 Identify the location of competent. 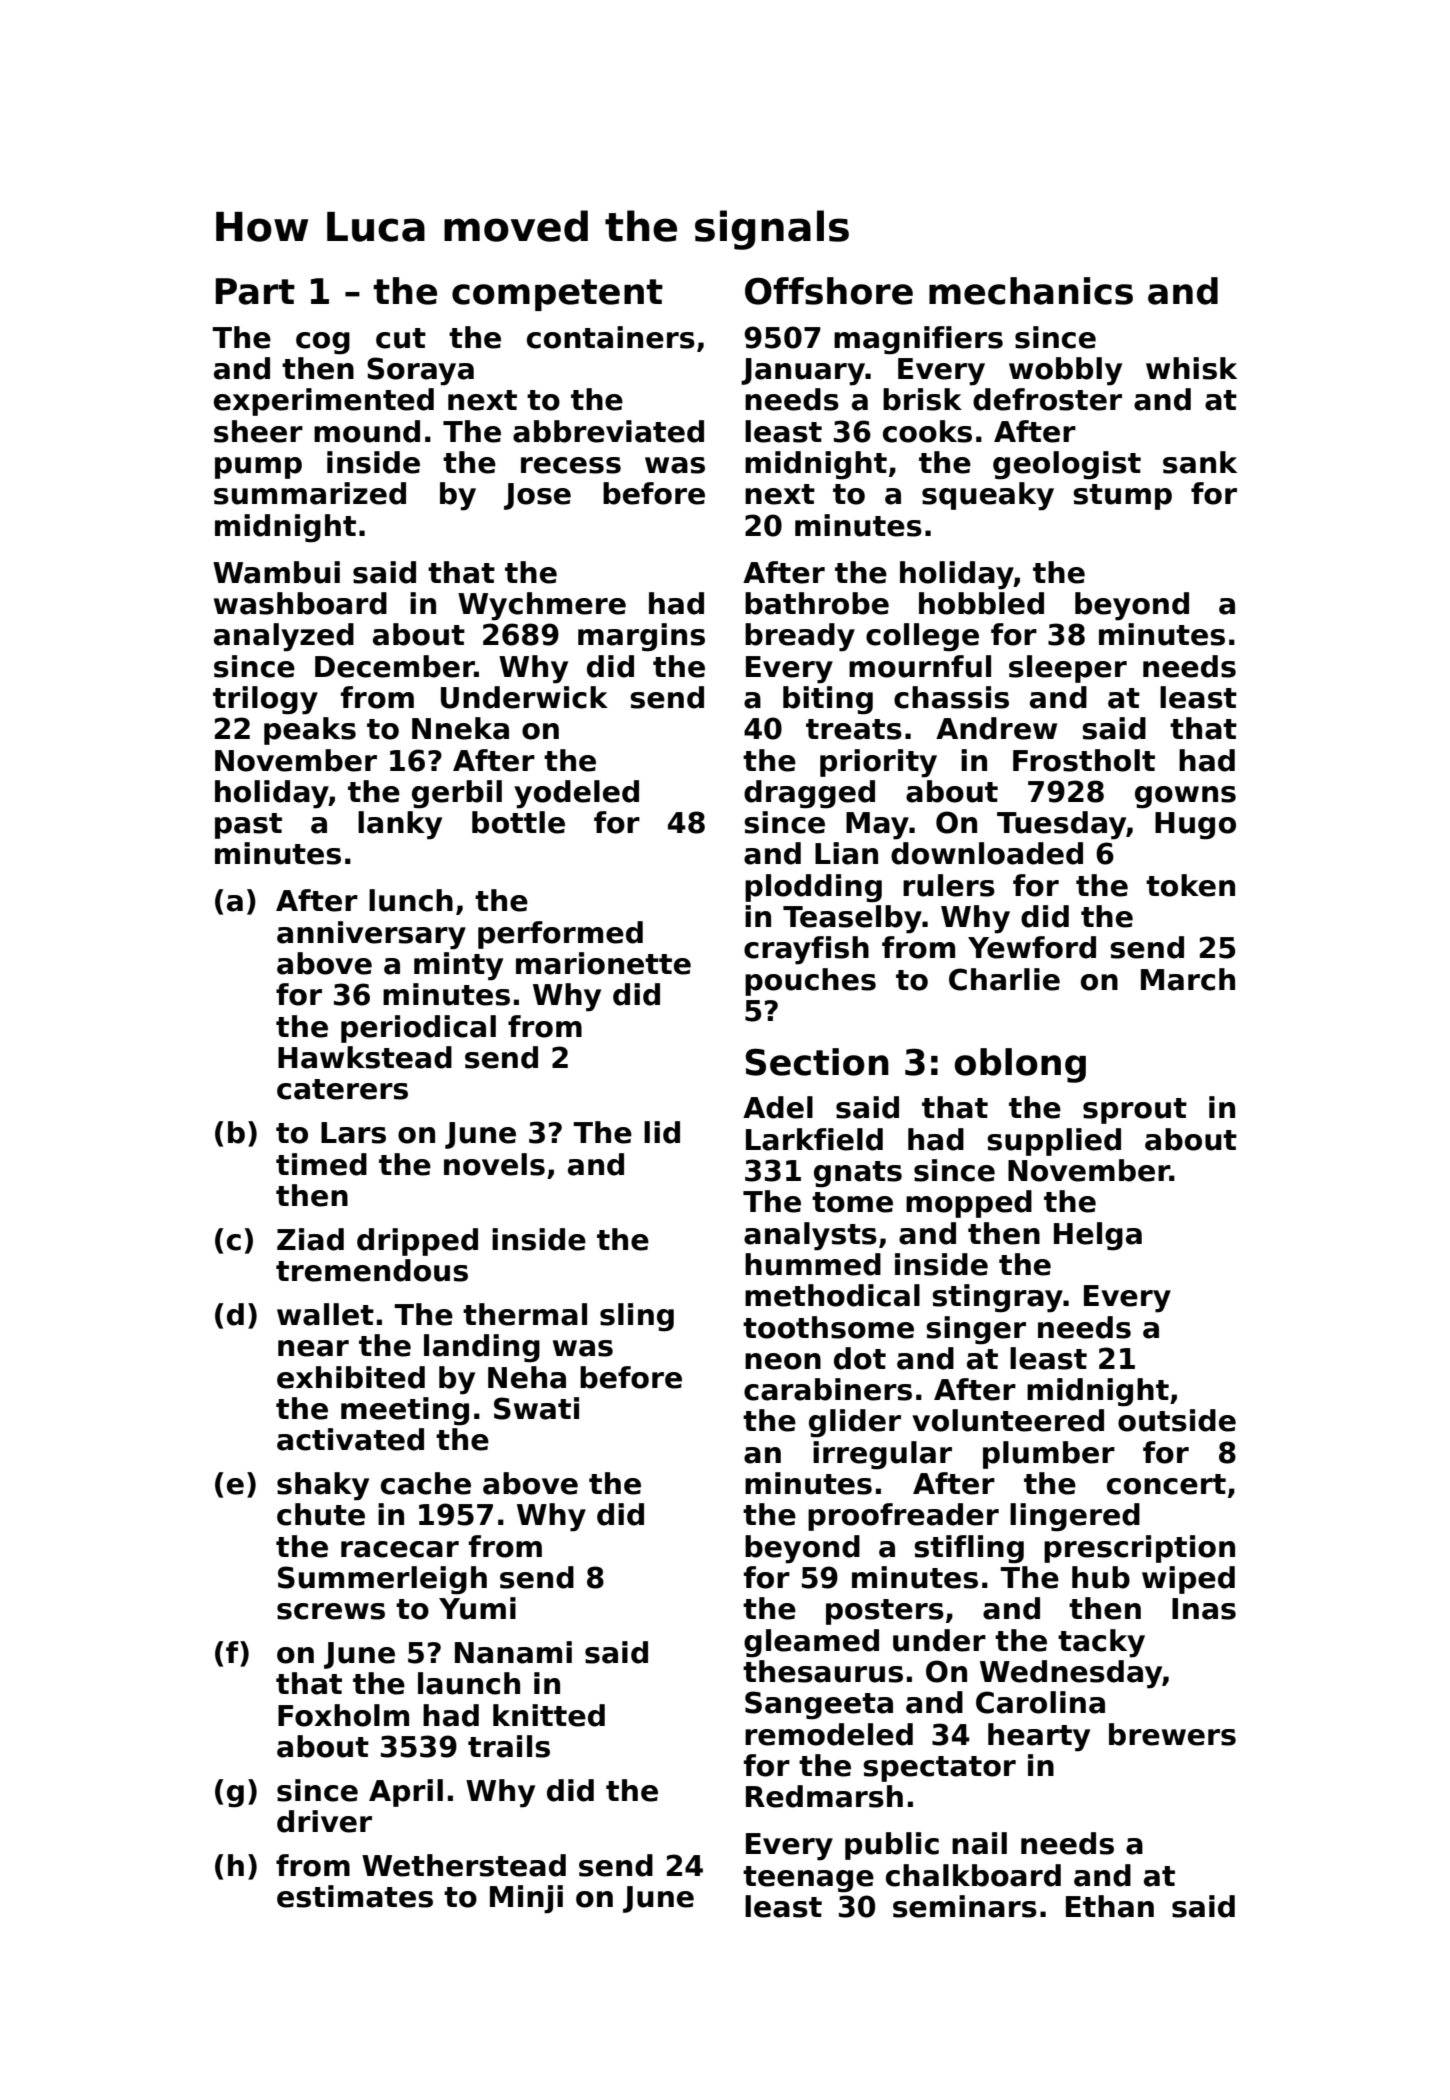
(557, 295).
